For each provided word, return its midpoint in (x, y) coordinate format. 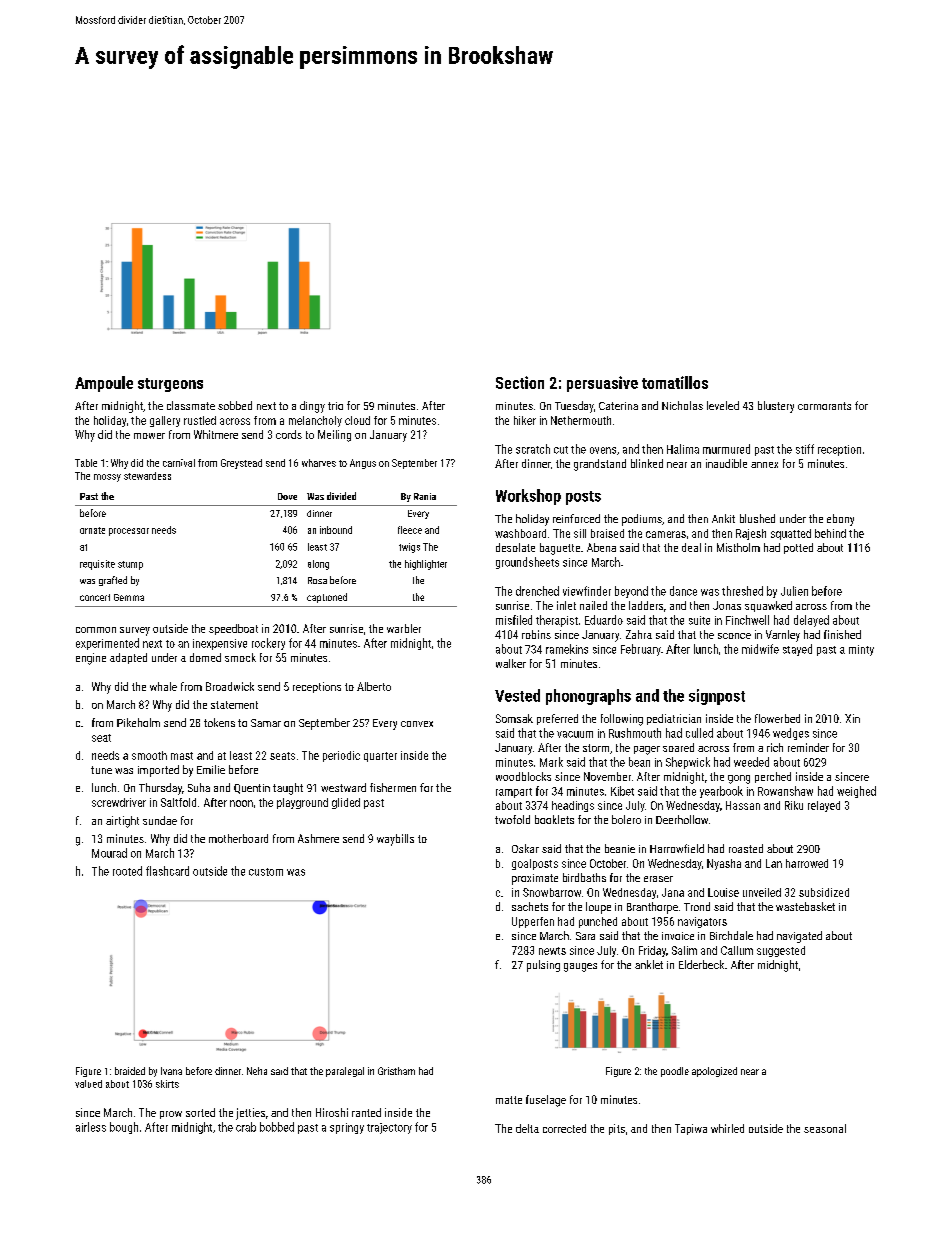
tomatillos (675, 382)
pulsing (543, 966)
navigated (799, 937)
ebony (840, 520)
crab (246, 1127)
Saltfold (178, 802)
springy (347, 1128)
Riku (794, 805)
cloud (357, 420)
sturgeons (170, 385)
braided (130, 1071)
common (96, 630)
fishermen (393, 787)
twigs (409, 548)
